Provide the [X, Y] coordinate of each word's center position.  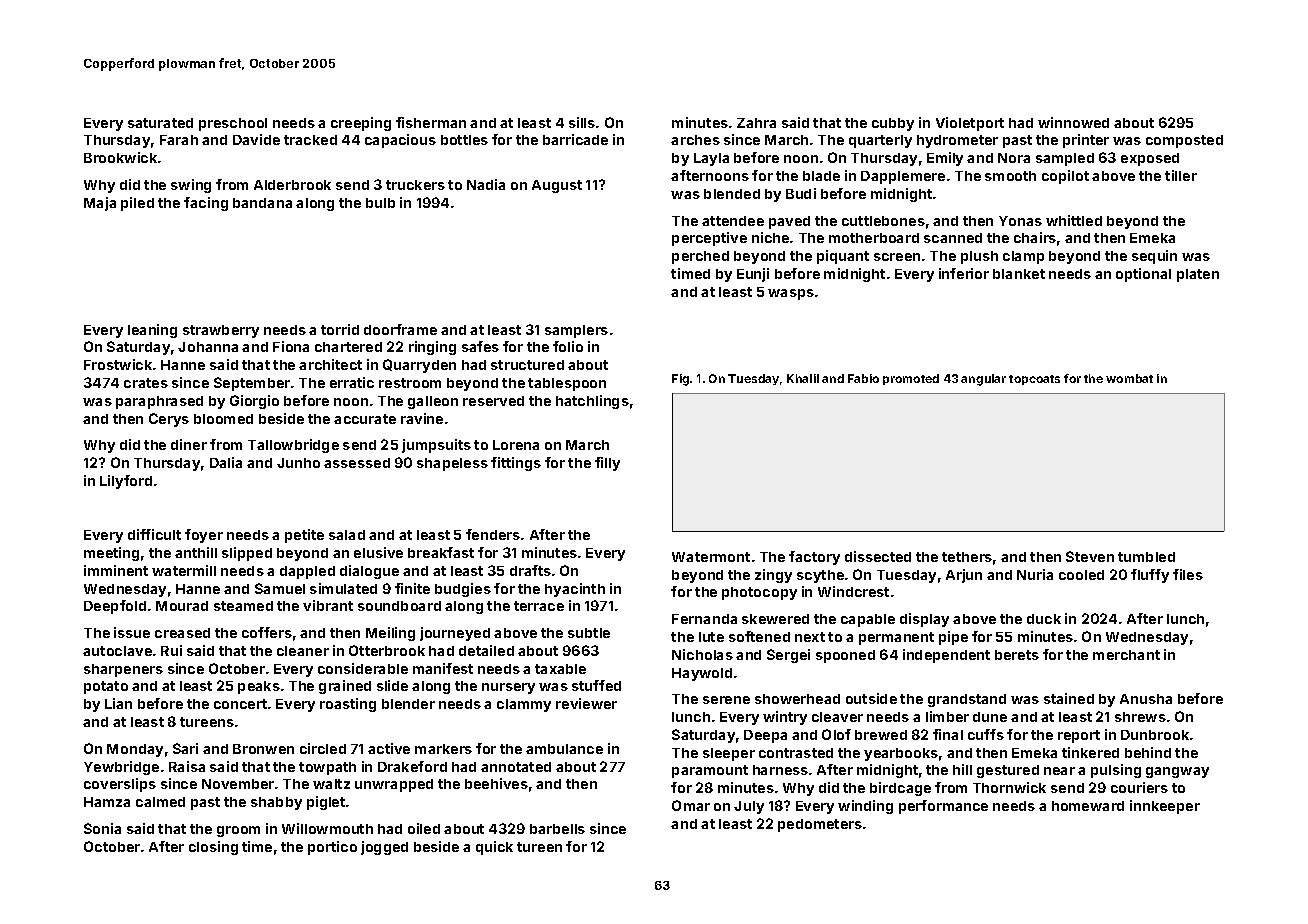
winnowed [1073, 122]
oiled [424, 828]
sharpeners [123, 670]
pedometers [820, 825]
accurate [365, 419]
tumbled [1146, 557]
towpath [327, 768]
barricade [575, 139]
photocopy [759, 593]
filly [607, 464]
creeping [361, 124]
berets [1017, 655]
